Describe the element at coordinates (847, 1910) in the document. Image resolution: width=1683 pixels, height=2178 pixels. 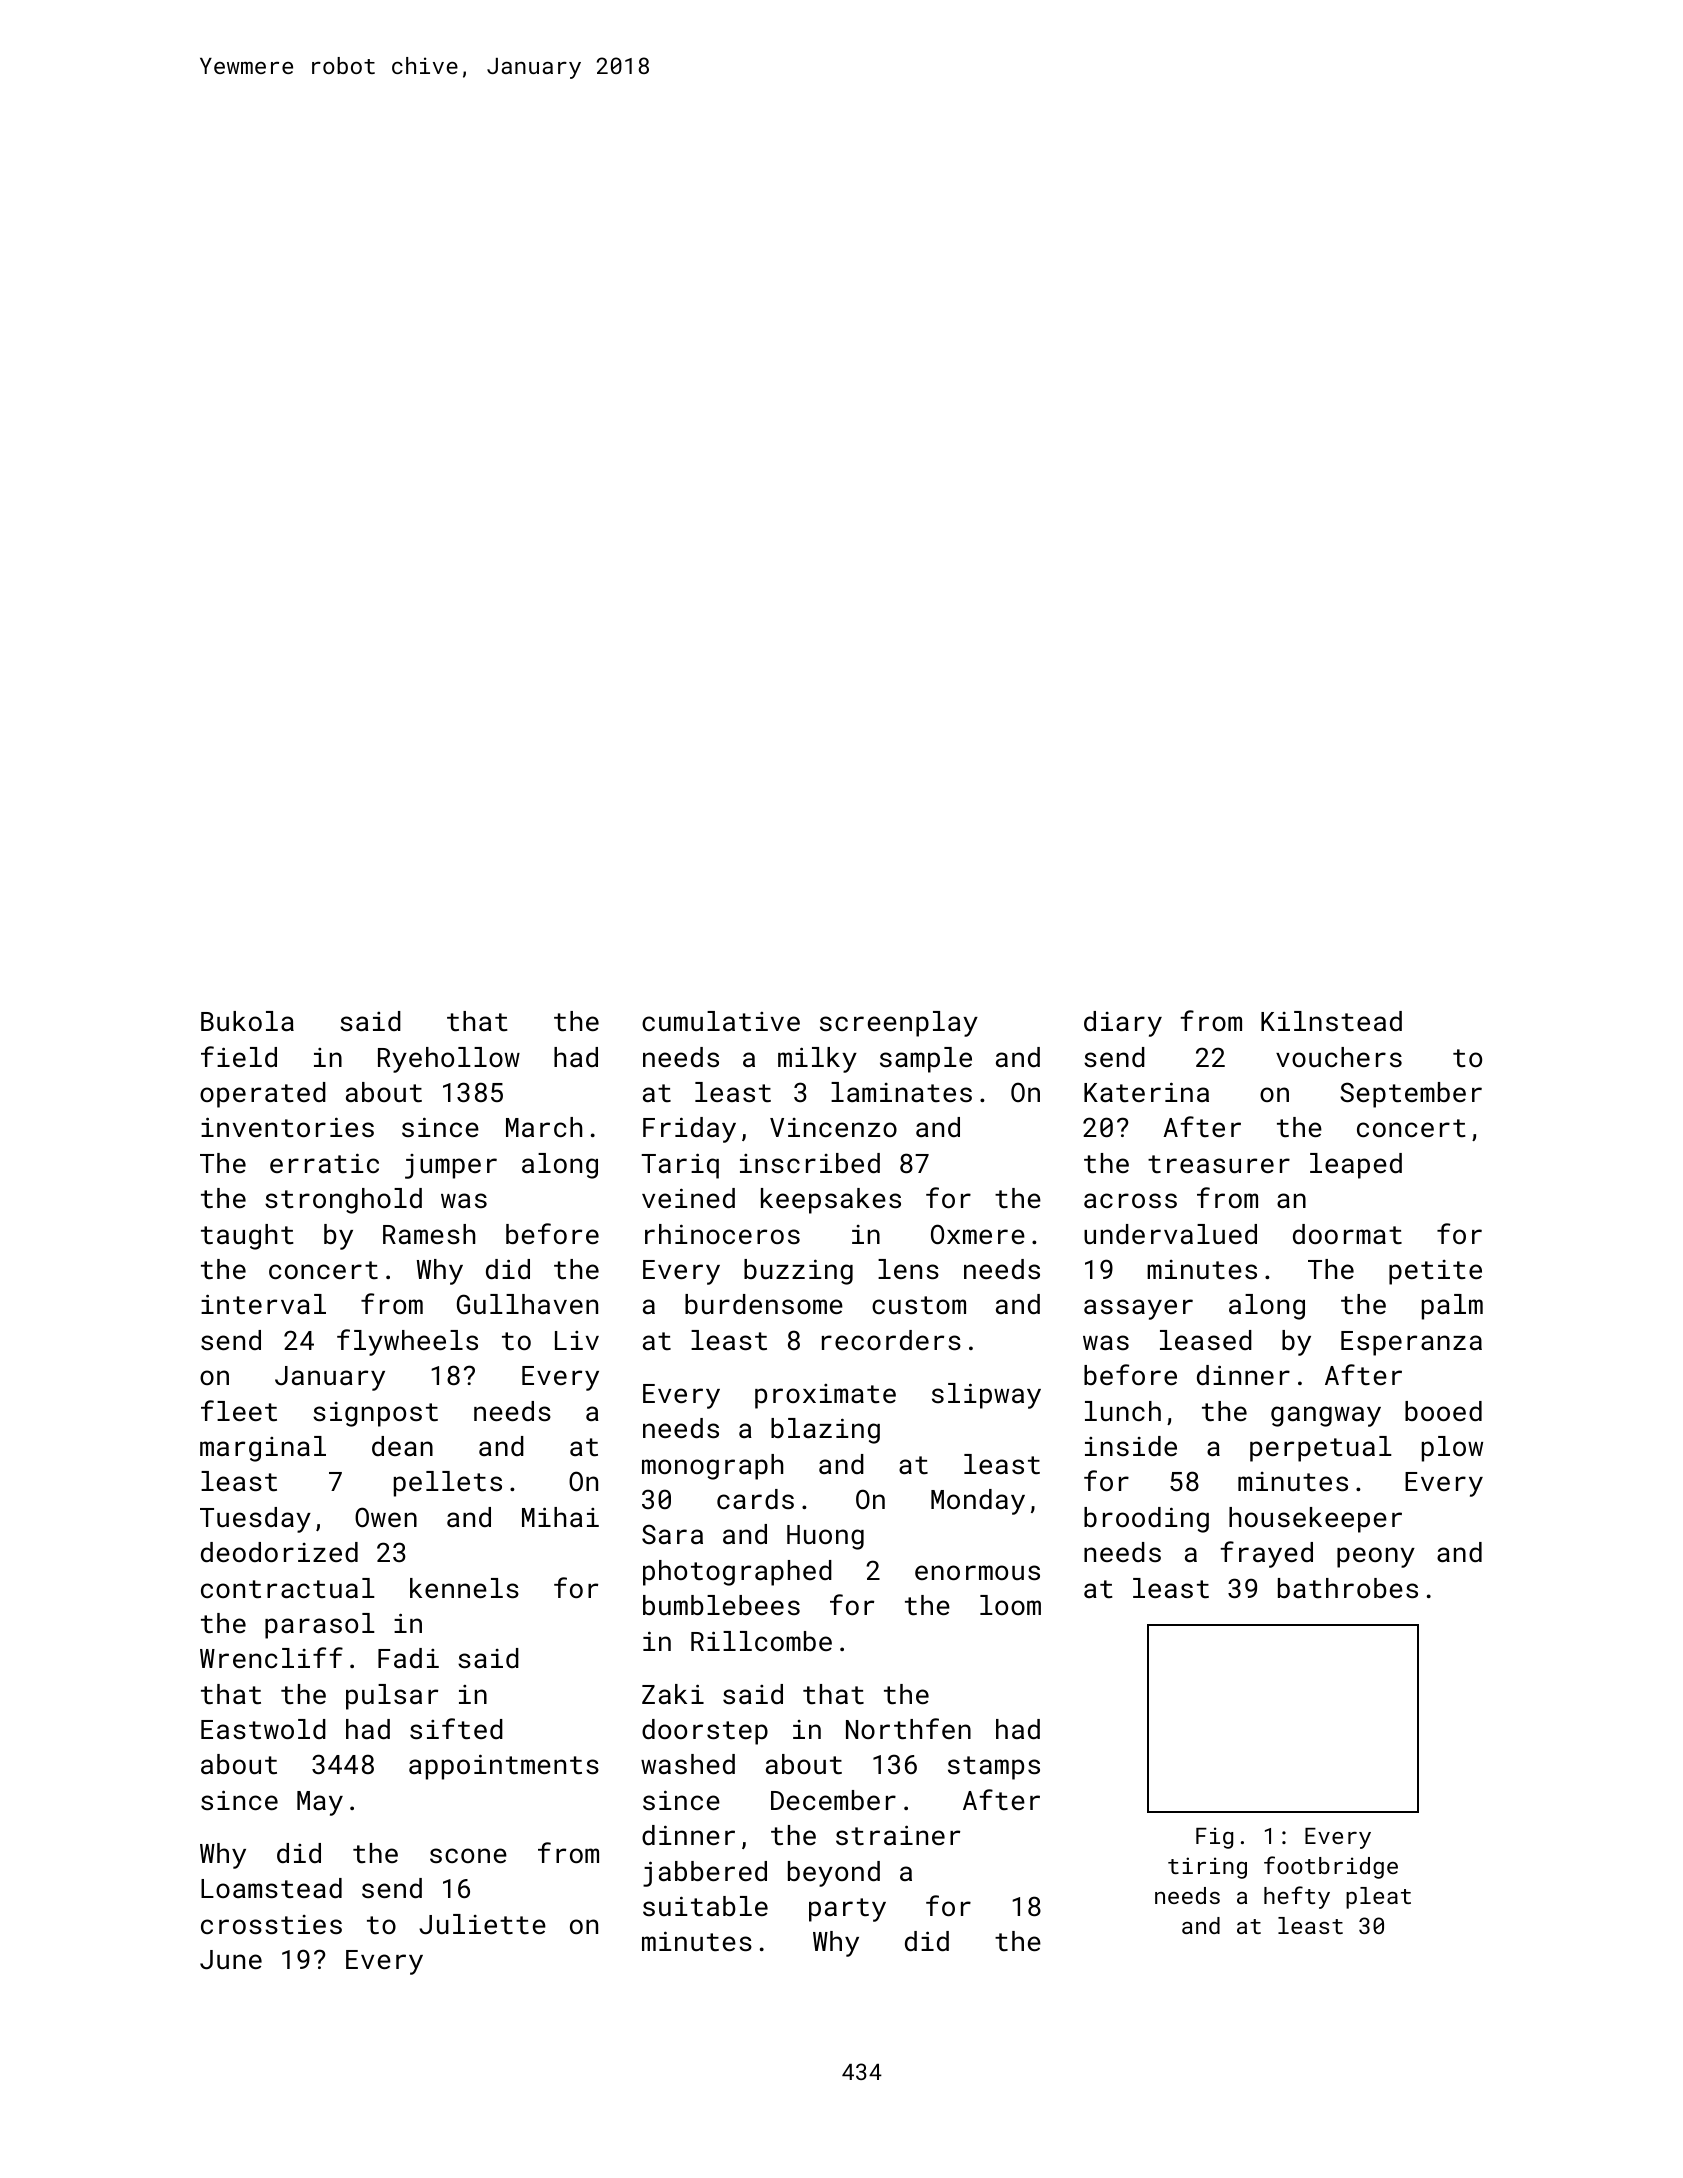
I see `party` at that location.
